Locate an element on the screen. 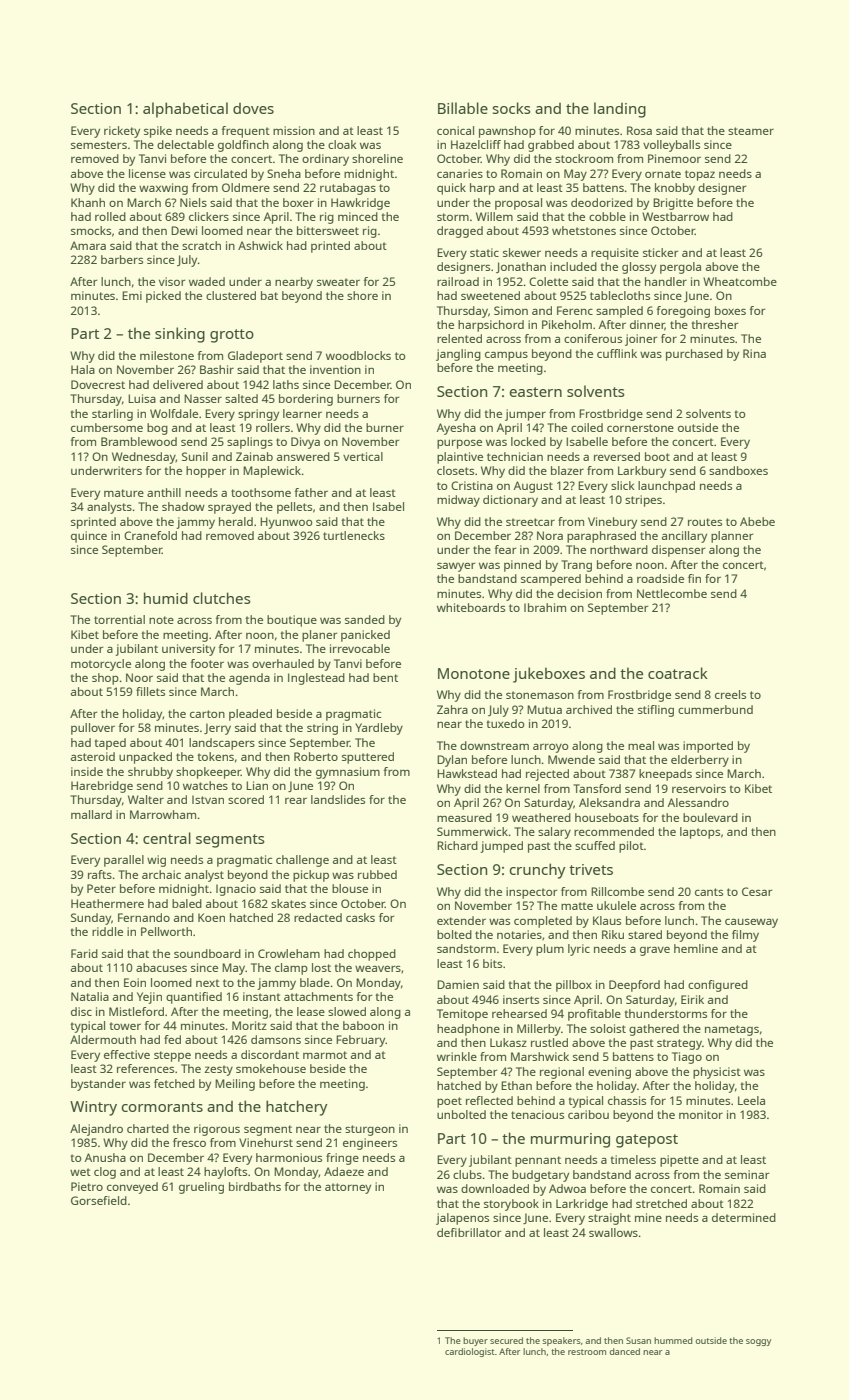 The image size is (849, 1400). marmot is located at coordinates (325, 1055).
